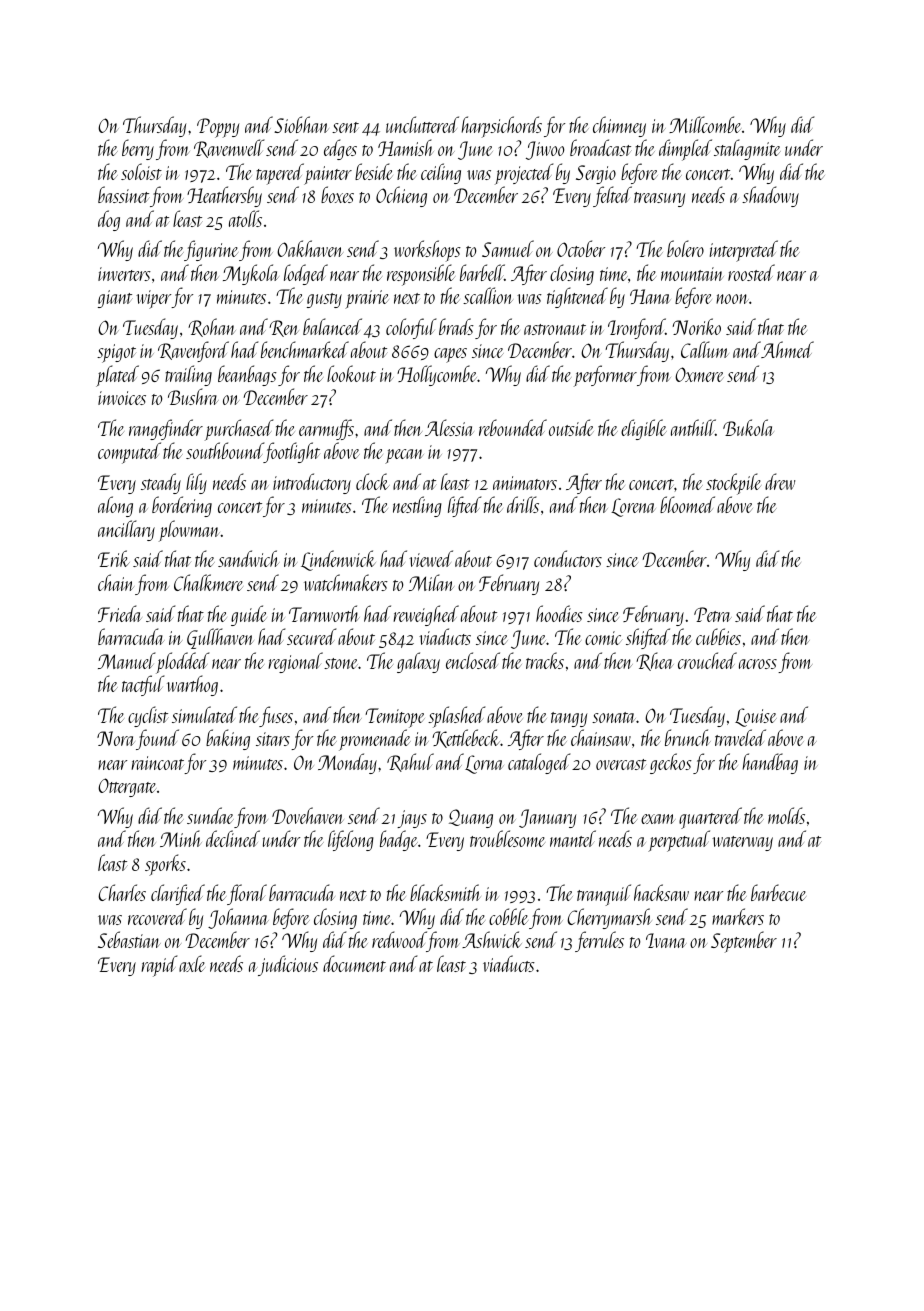 This screenshot has height=1311, width=924. Describe the element at coordinates (732, 299) in the screenshot. I see `noon` at that location.
